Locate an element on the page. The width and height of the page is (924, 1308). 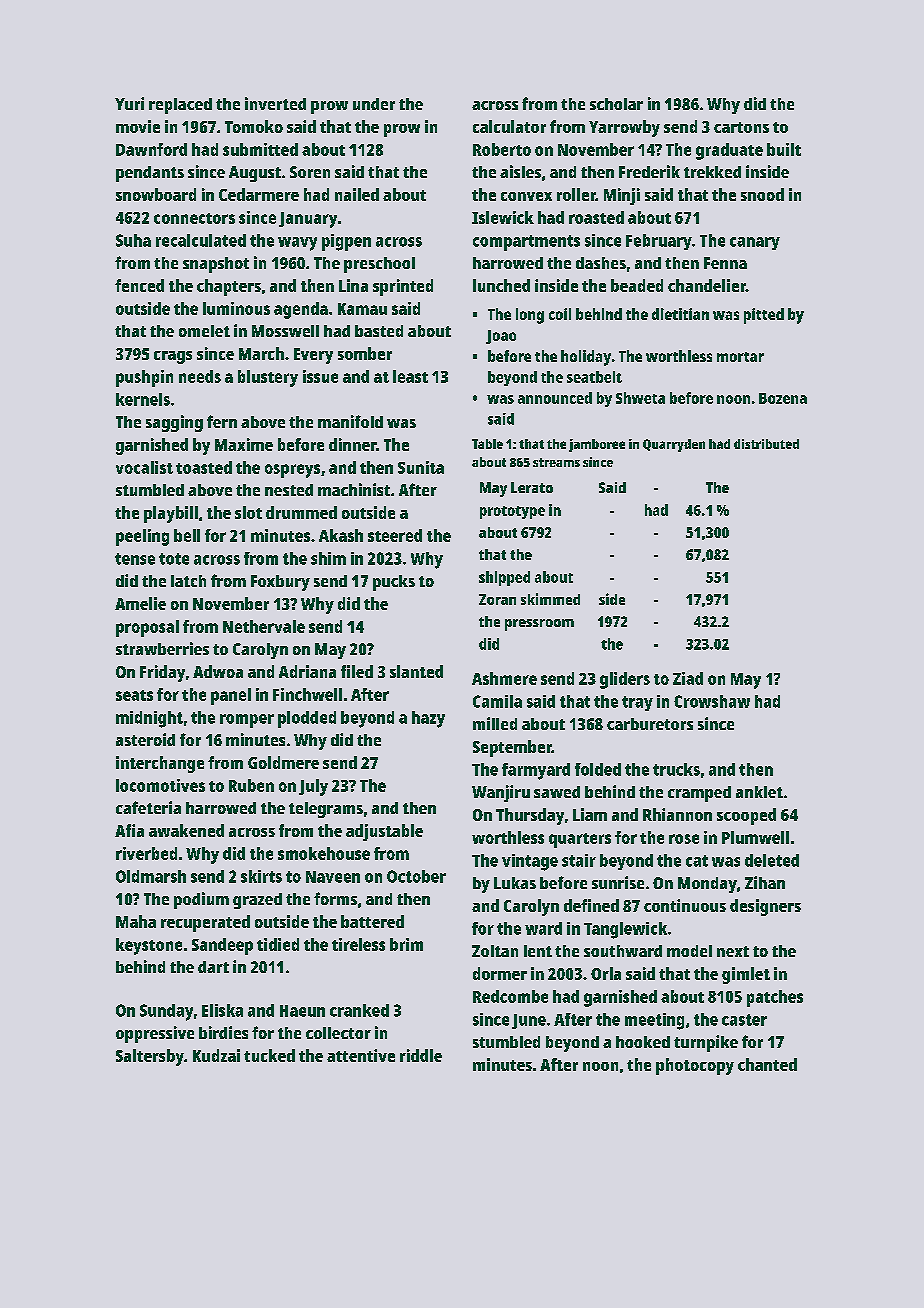
tote is located at coordinates (174, 559).
